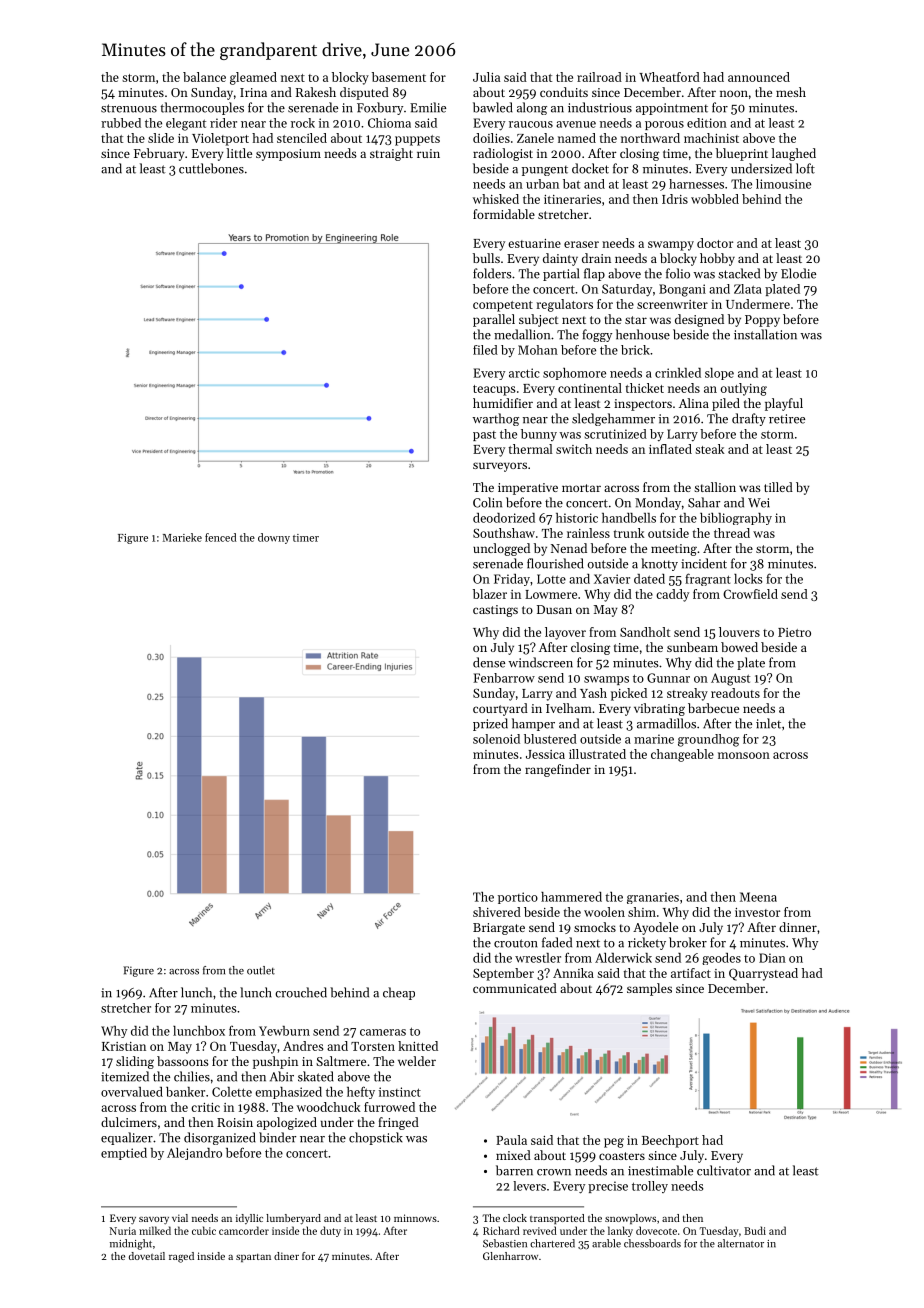 The height and width of the image is (1308, 924). Describe the element at coordinates (571, 897) in the image. I see `hammered` at that location.
